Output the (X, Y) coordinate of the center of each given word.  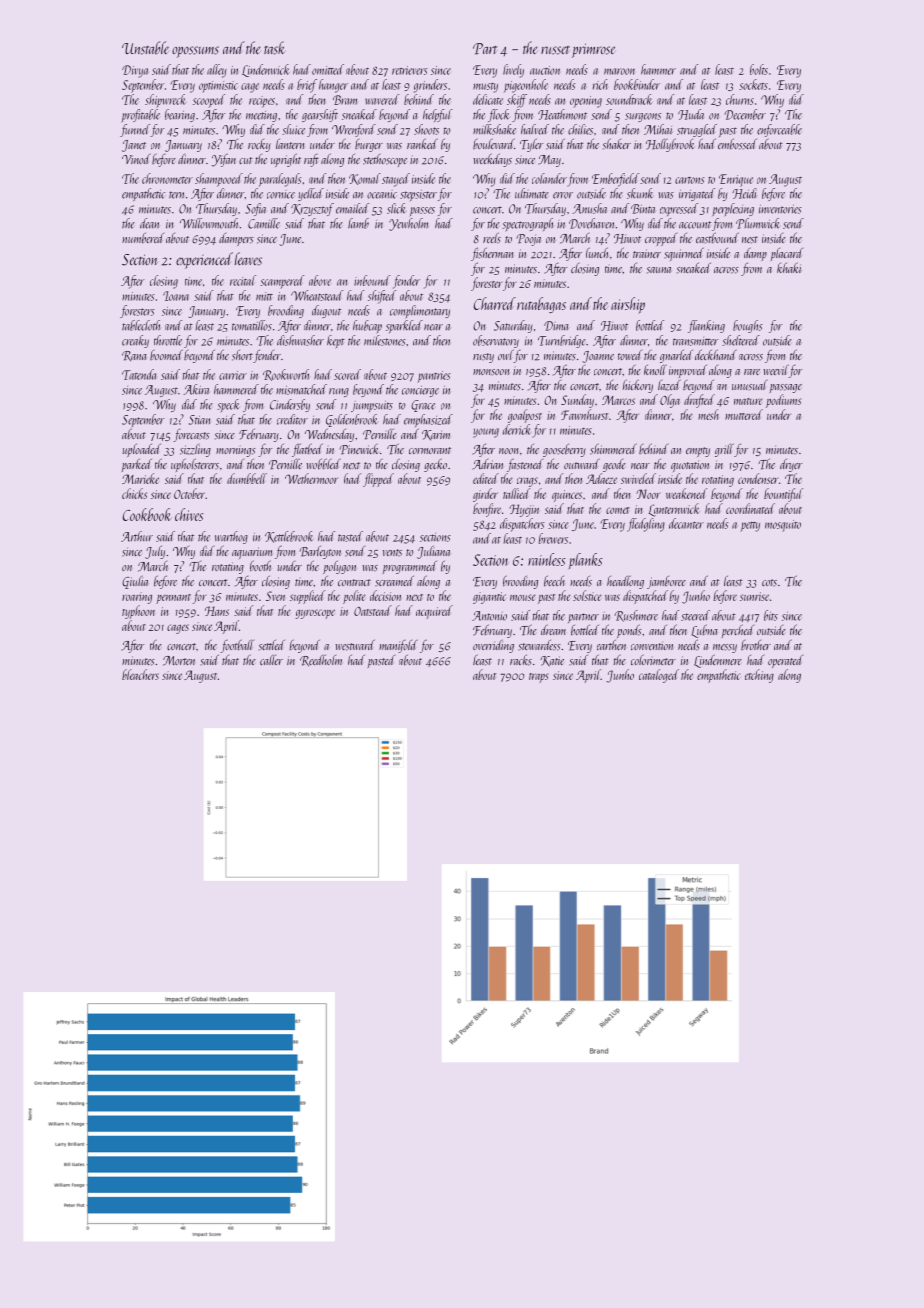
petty (750, 527)
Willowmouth (209, 223)
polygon (339, 567)
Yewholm (408, 224)
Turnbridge (562, 341)
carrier (233, 375)
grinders (430, 86)
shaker (617, 144)
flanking (706, 326)
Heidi (744, 193)
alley (217, 71)
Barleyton (320, 552)
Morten (179, 661)
